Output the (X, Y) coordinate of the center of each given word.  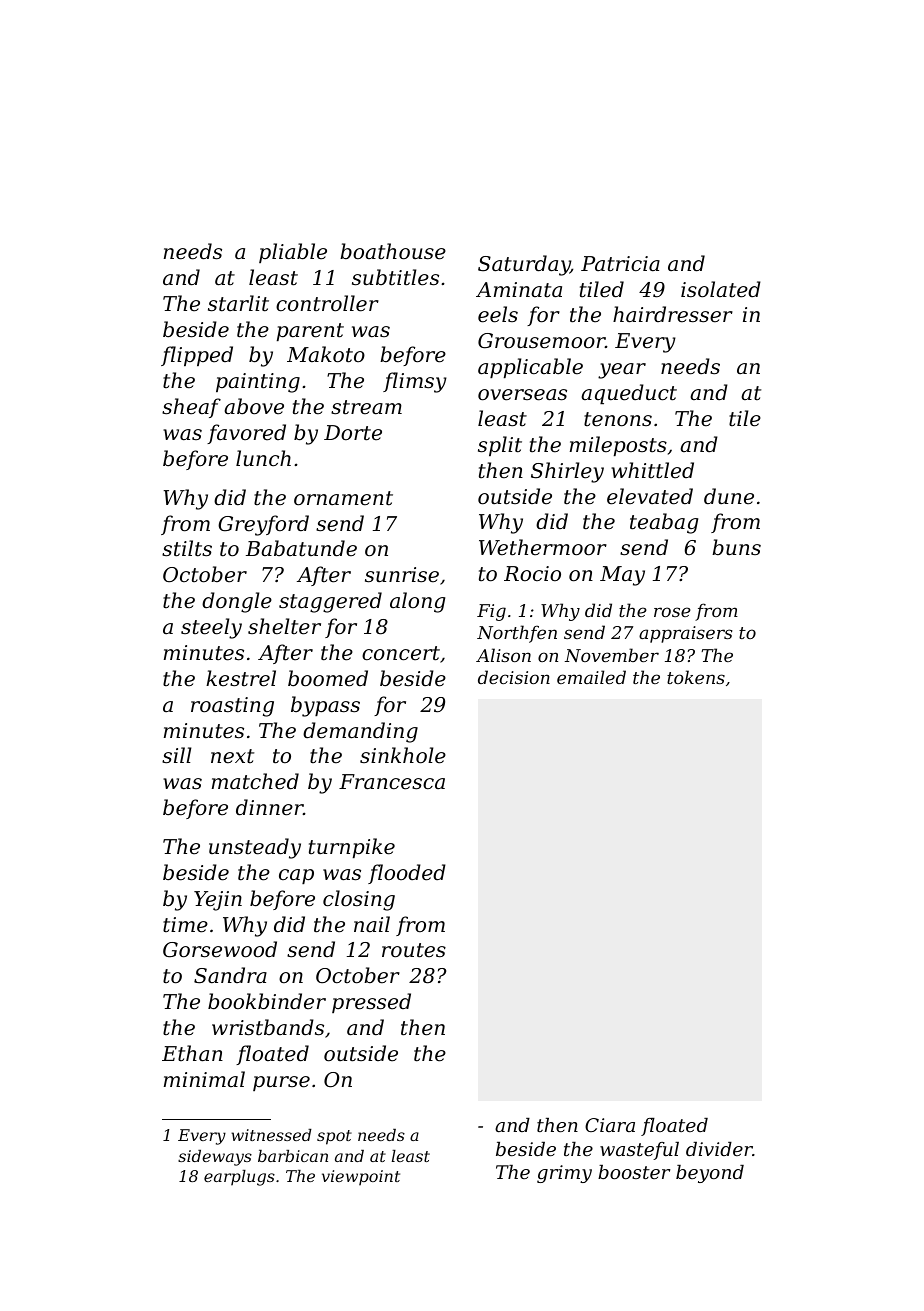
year (622, 371)
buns (736, 547)
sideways (215, 1158)
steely (211, 628)
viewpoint (361, 1178)
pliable (293, 253)
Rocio (532, 574)
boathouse (393, 251)
